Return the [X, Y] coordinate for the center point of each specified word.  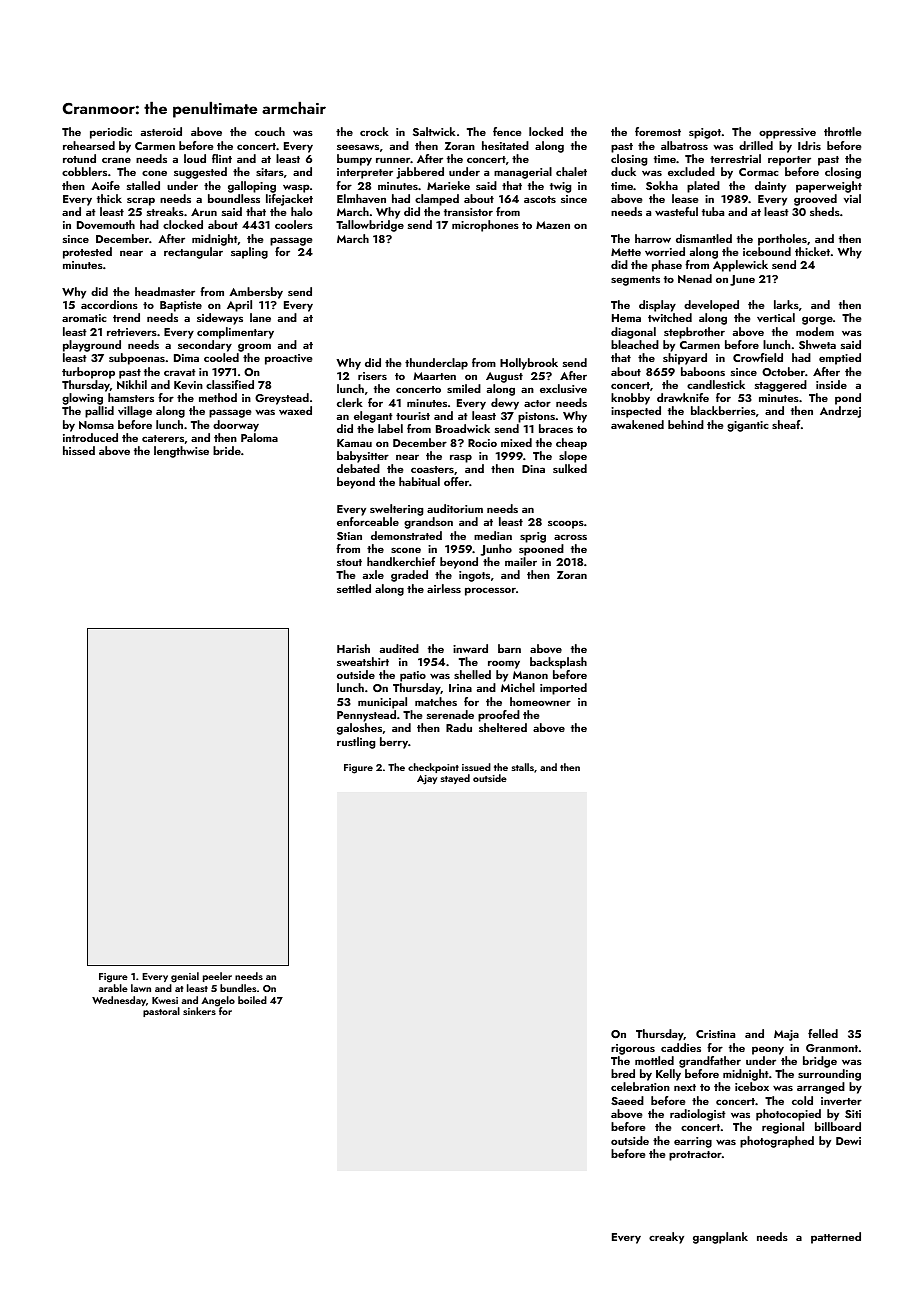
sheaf [786, 424]
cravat [180, 372]
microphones [485, 226]
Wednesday [119, 1001]
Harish [353, 648]
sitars [270, 172]
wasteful [676, 211]
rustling [356, 743]
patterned [836, 1238]
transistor [468, 212]
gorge [817, 320]
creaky [666, 1238]
